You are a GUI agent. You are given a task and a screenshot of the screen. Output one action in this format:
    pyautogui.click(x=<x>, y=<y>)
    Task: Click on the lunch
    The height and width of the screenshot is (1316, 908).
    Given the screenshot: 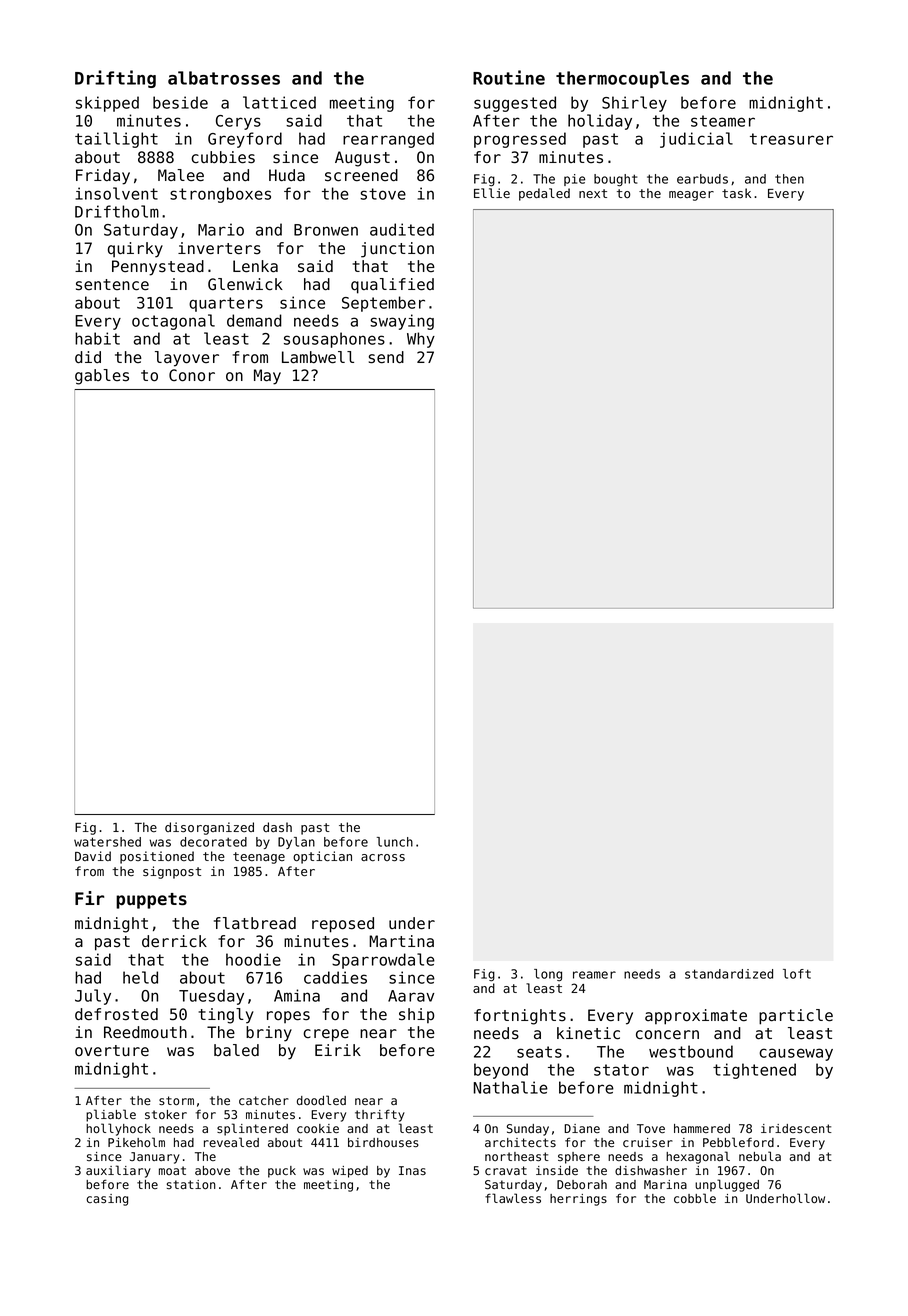 What is the action you would take?
    pyautogui.click(x=395, y=842)
